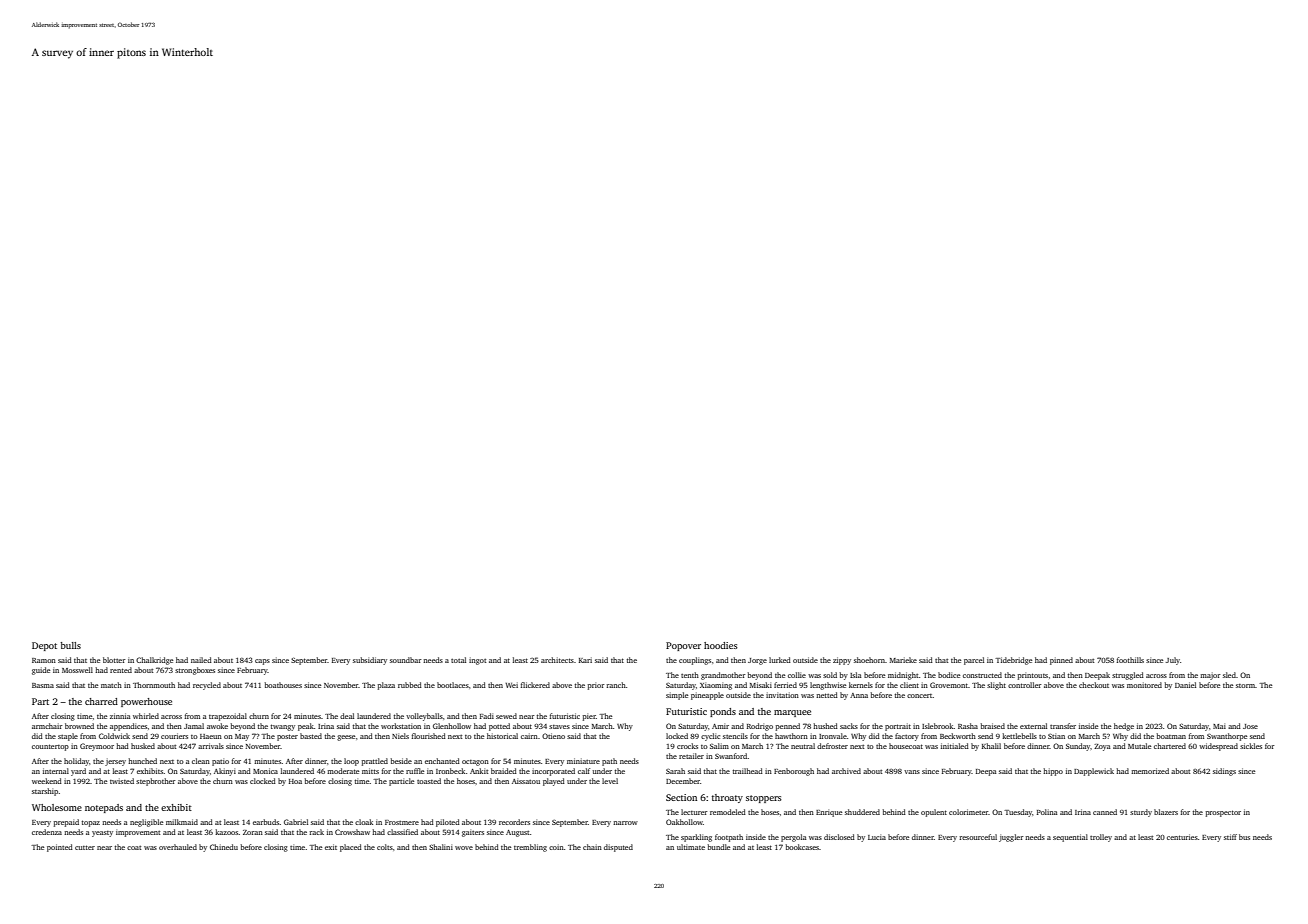 This screenshot has height=924, width=1308. I want to click on memorized, so click(1150, 771).
